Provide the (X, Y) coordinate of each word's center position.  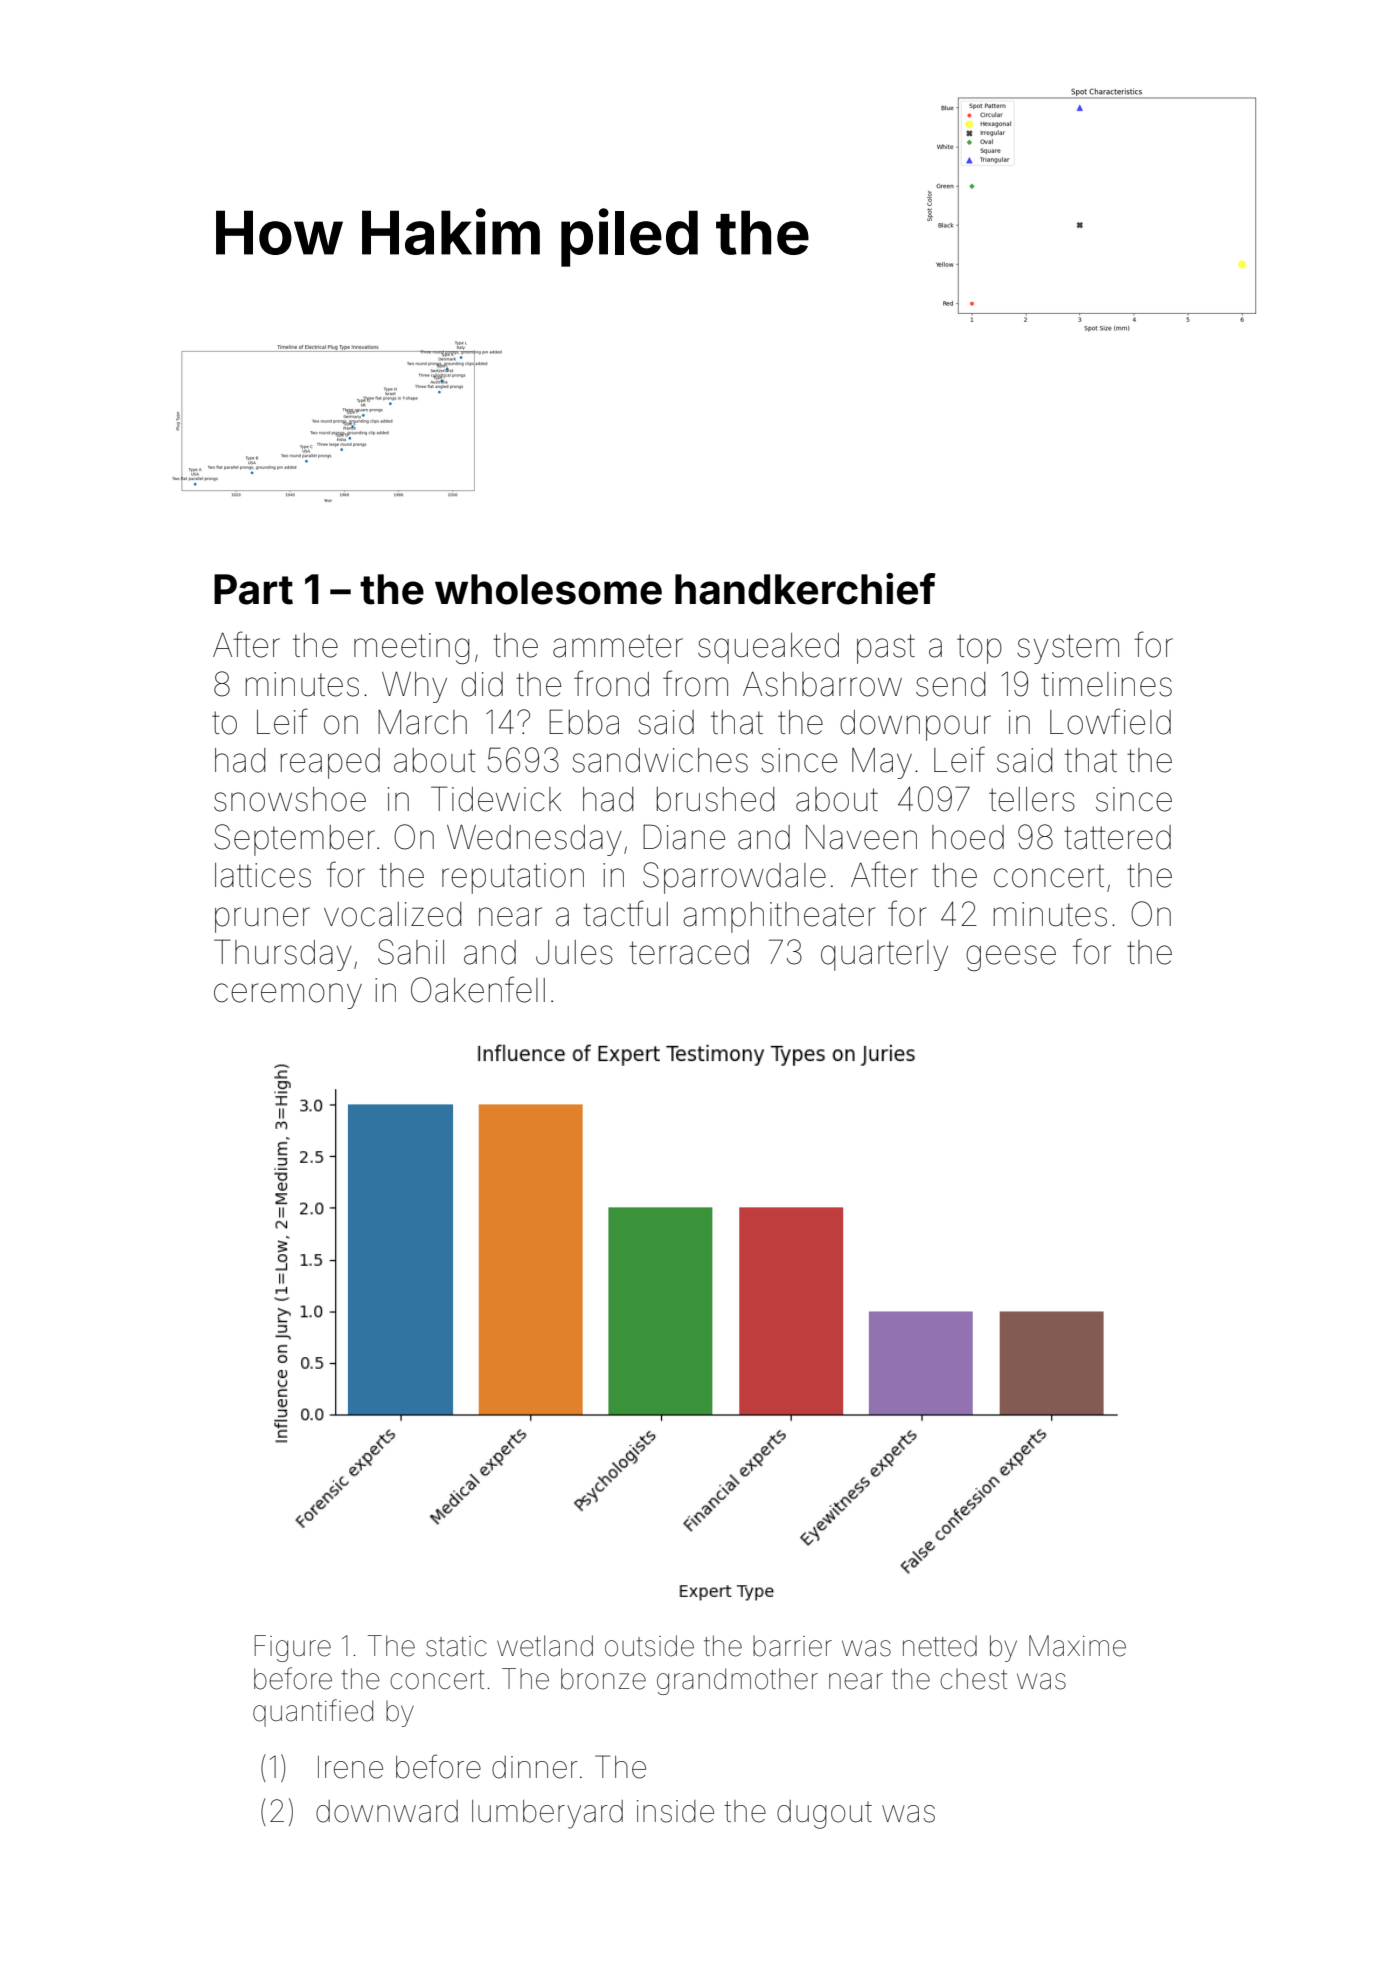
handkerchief (805, 589)
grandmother (737, 1681)
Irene (350, 1767)
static (456, 1646)
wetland (545, 1646)
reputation (513, 878)
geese (1011, 958)
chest (973, 1679)
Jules (574, 952)
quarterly (884, 955)
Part (253, 589)
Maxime (1077, 1646)
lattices (263, 875)
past (886, 649)
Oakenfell (478, 989)
